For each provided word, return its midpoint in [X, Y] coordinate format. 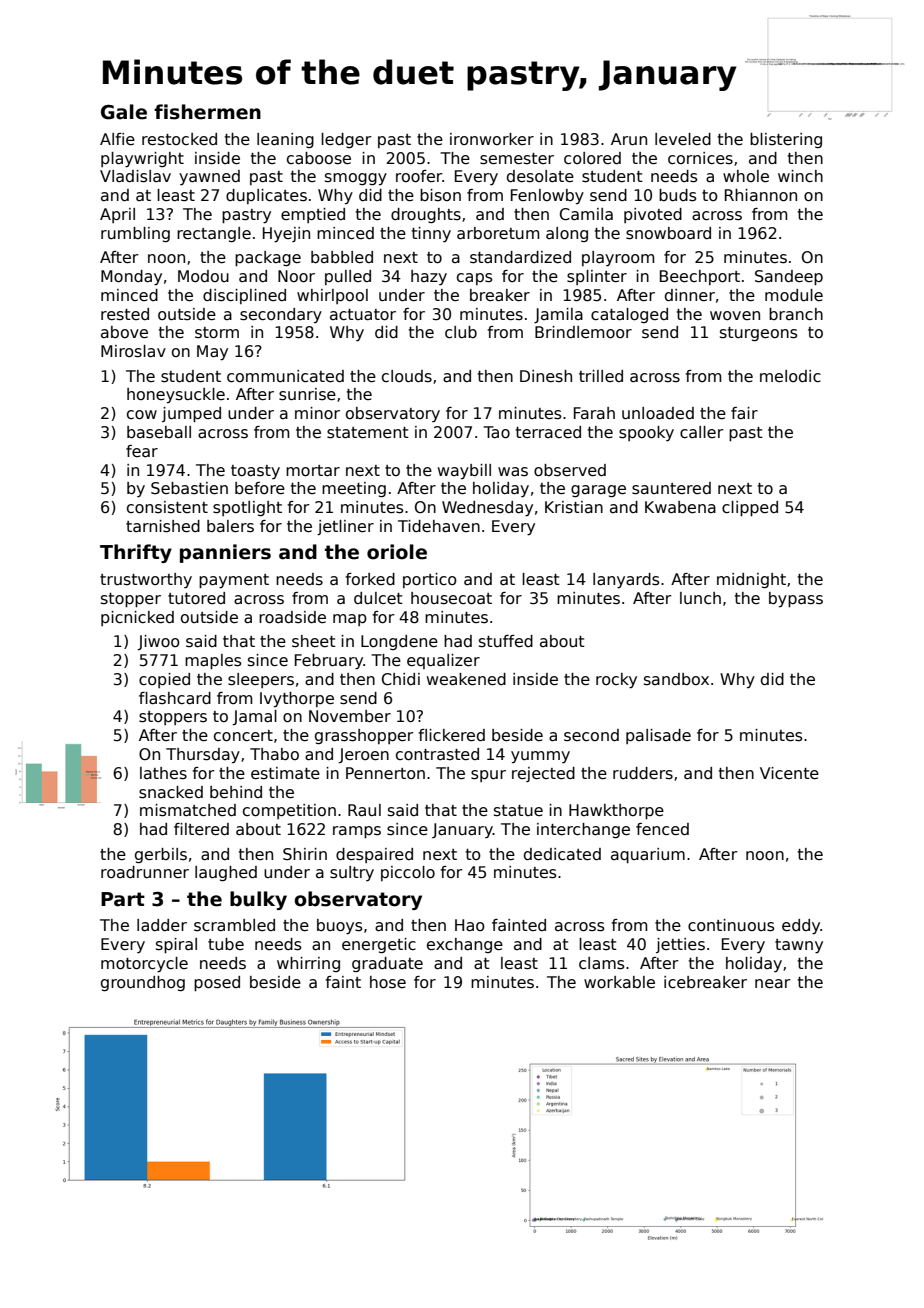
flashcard [175, 698]
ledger [346, 140]
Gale [124, 112]
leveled [683, 139]
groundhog [143, 983]
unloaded [658, 413]
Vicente [789, 773]
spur [488, 776]
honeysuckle [176, 395]
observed [570, 470]
